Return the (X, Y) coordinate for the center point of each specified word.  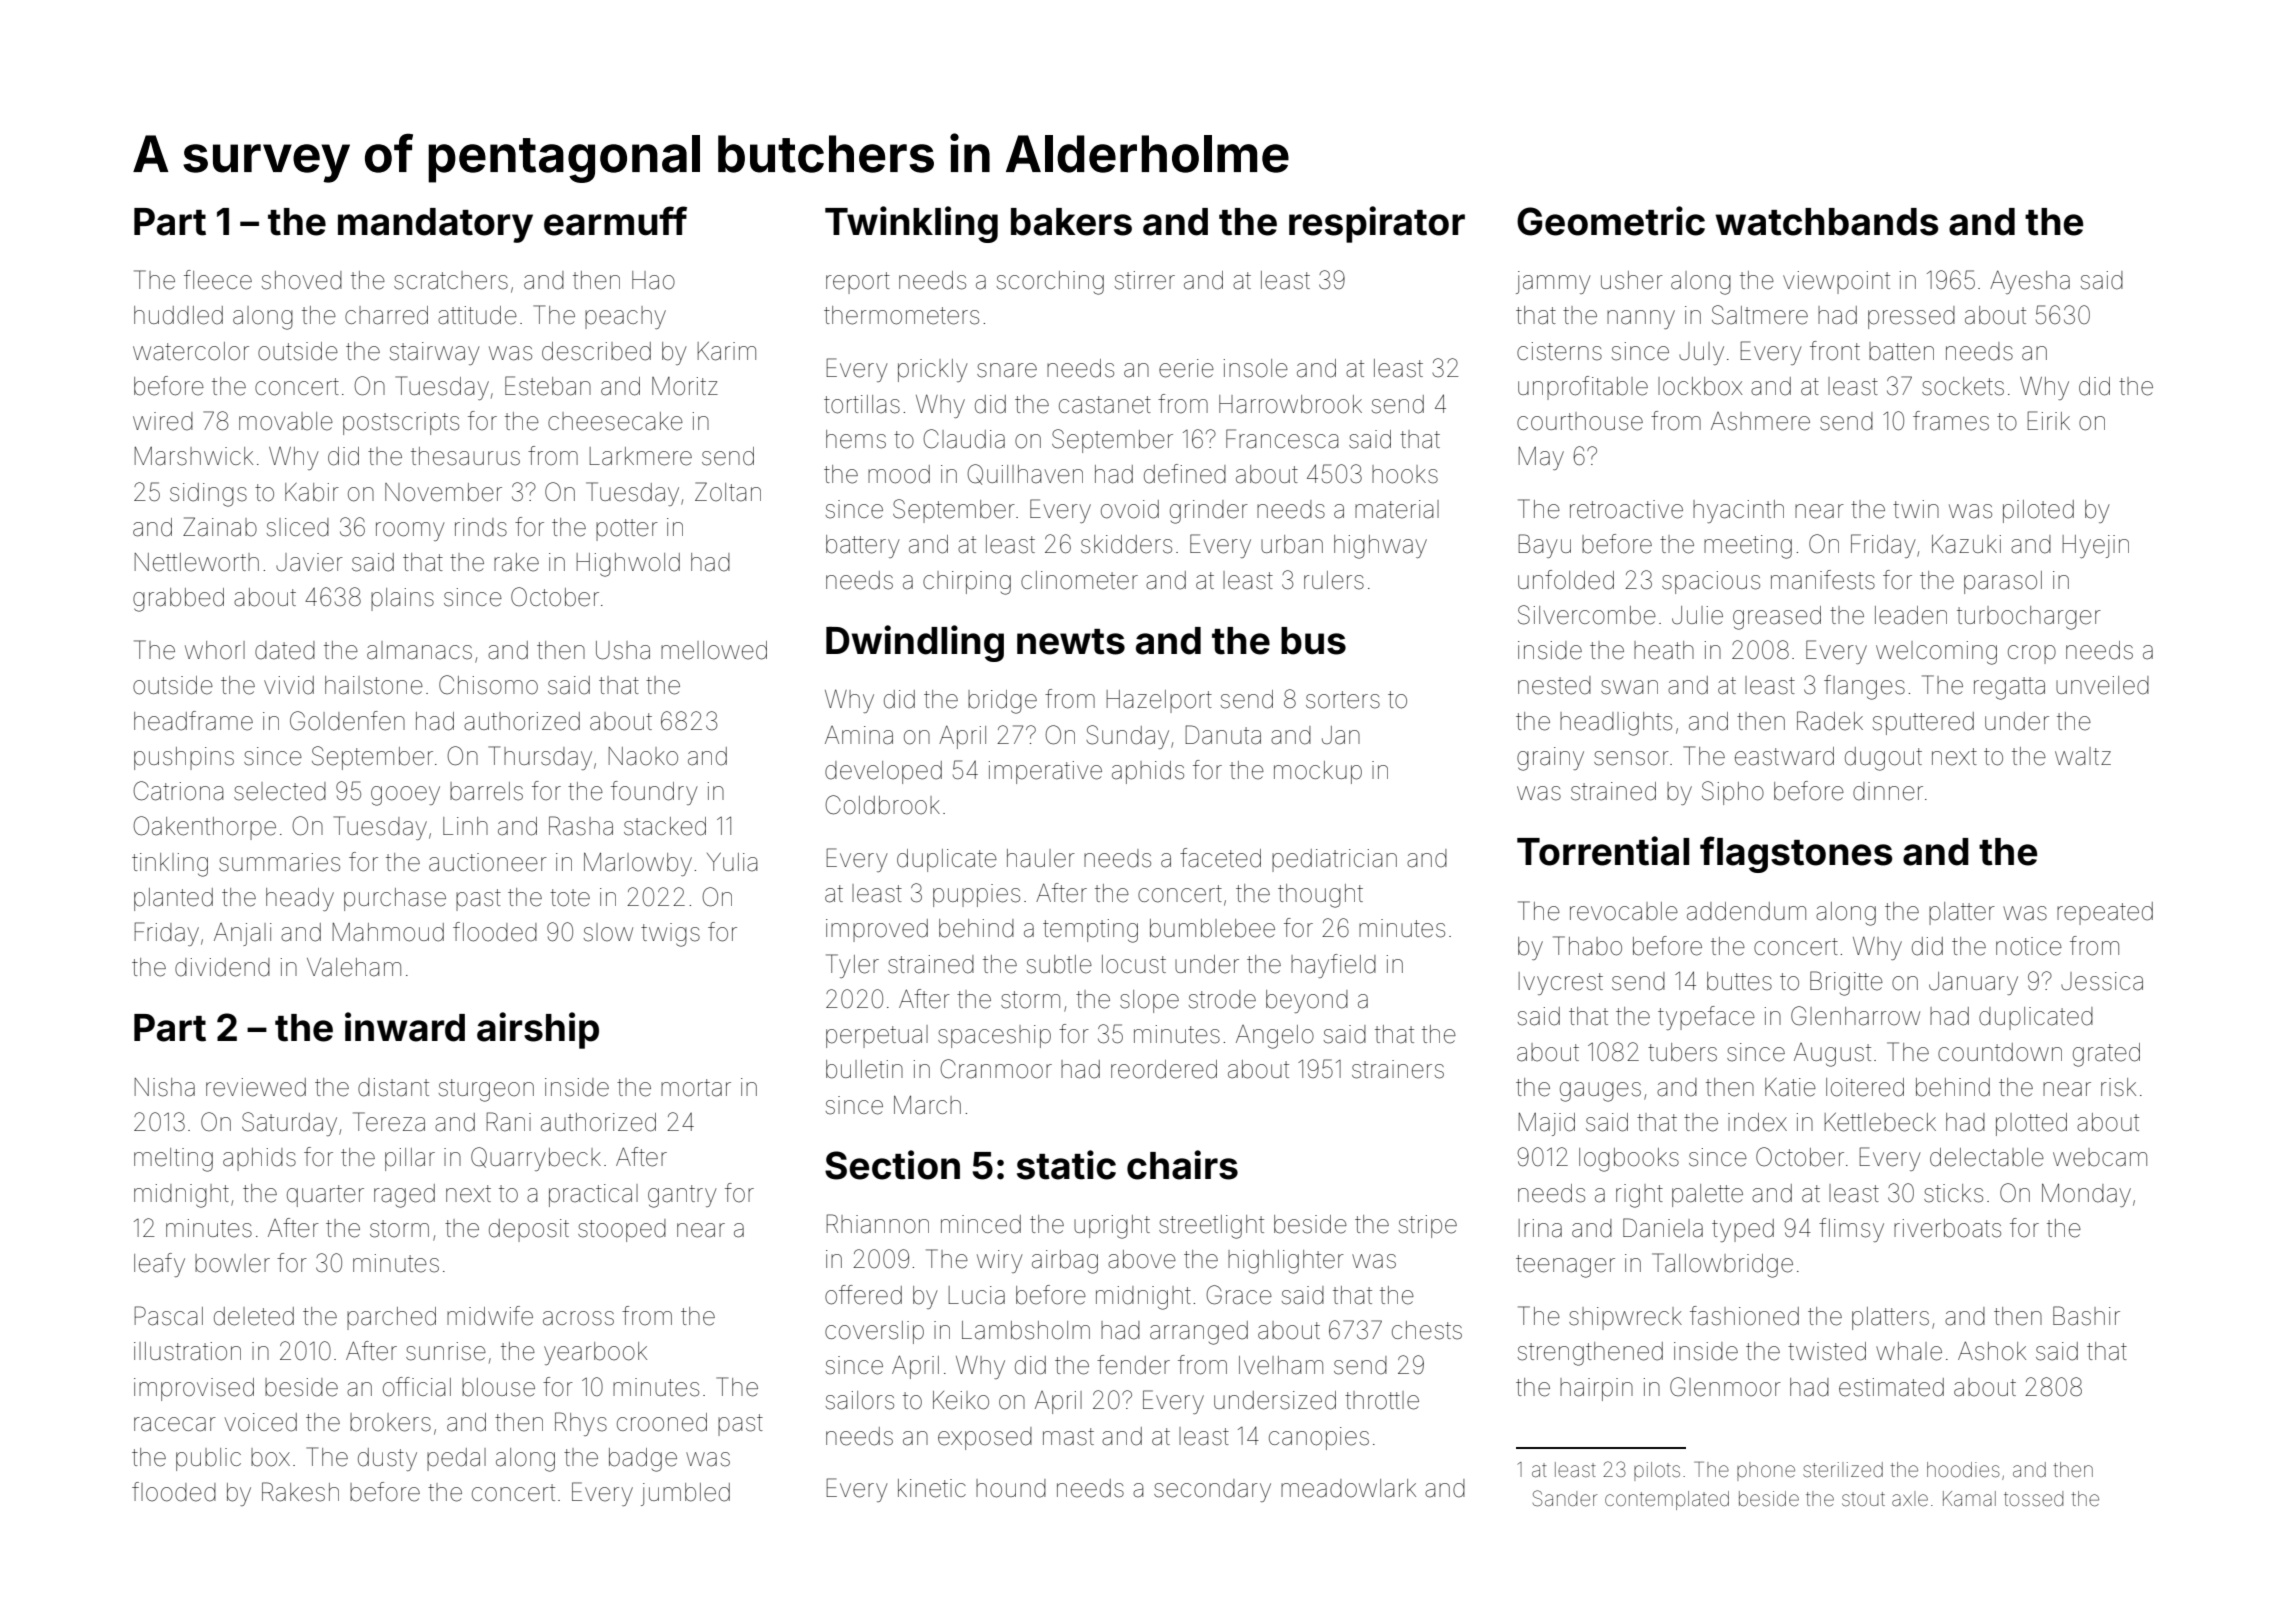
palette (1707, 1195)
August (1832, 1055)
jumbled (685, 1494)
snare (1007, 370)
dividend (222, 967)
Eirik (2049, 420)
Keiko (961, 1400)
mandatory (435, 225)
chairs (1182, 1165)
